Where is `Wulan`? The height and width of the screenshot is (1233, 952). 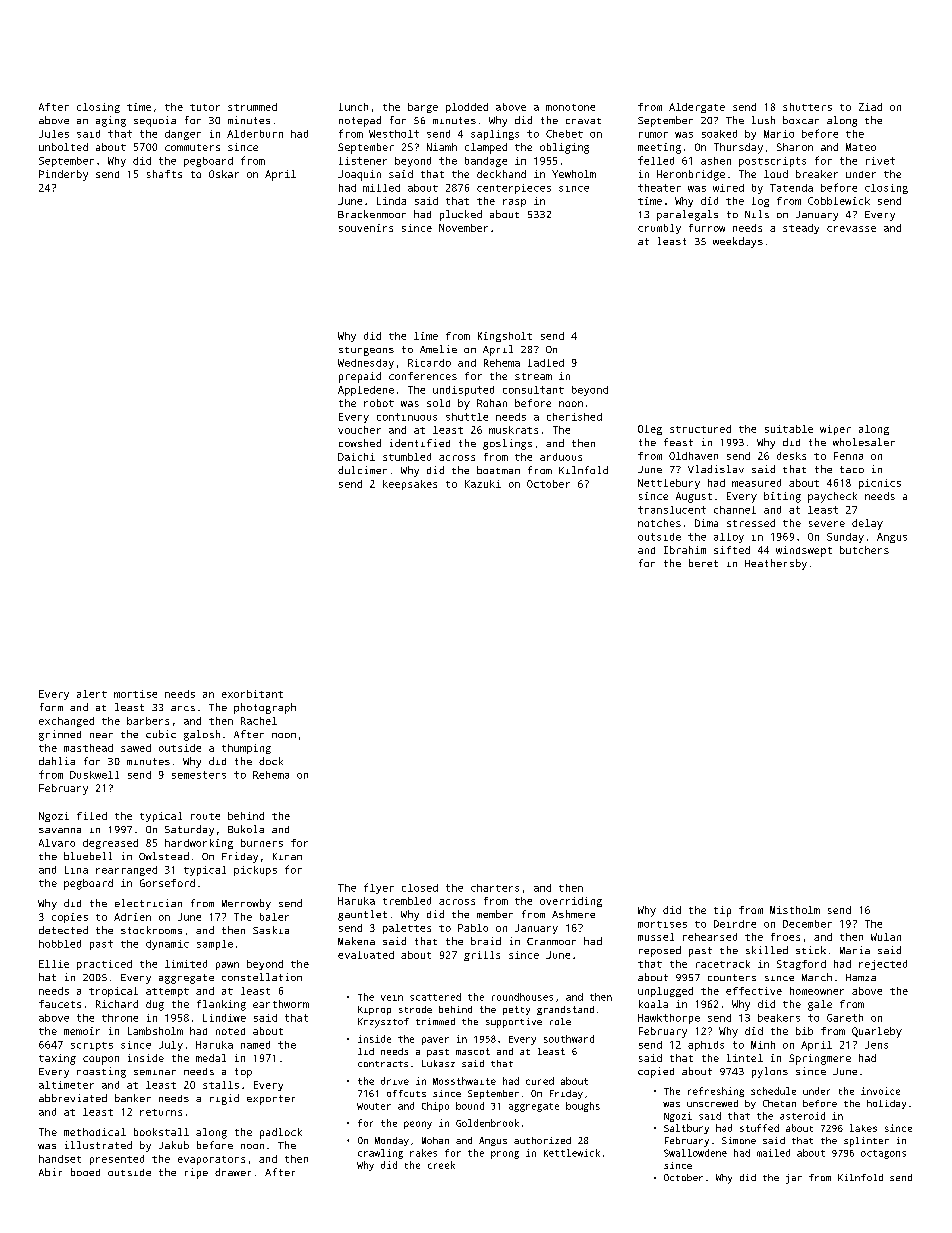 Wulan is located at coordinates (886, 937).
